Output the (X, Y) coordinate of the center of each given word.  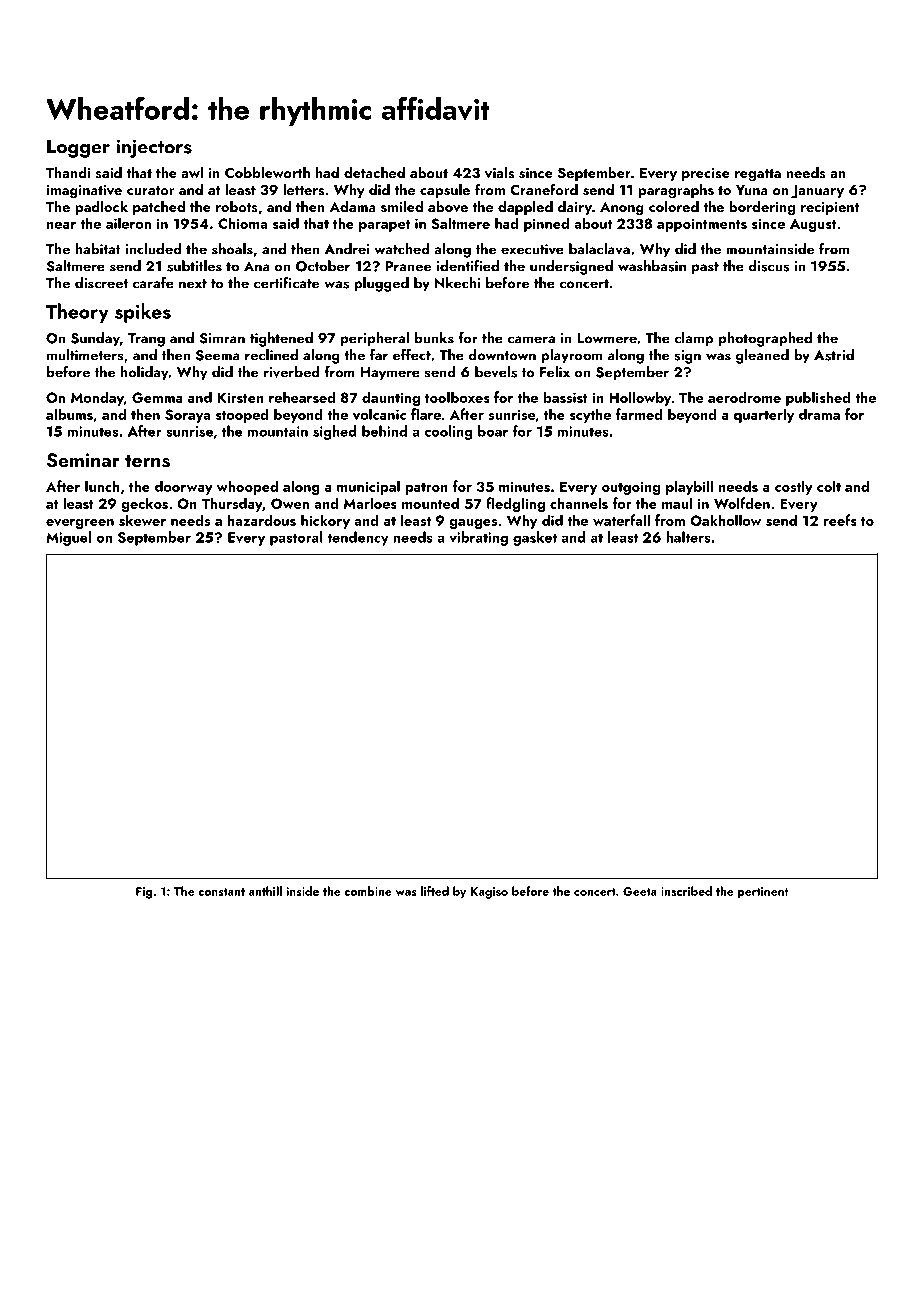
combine (368, 891)
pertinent (763, 893)
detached (374, 172)
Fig (144, 893)
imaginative (84, 192)
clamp (693, 339)
